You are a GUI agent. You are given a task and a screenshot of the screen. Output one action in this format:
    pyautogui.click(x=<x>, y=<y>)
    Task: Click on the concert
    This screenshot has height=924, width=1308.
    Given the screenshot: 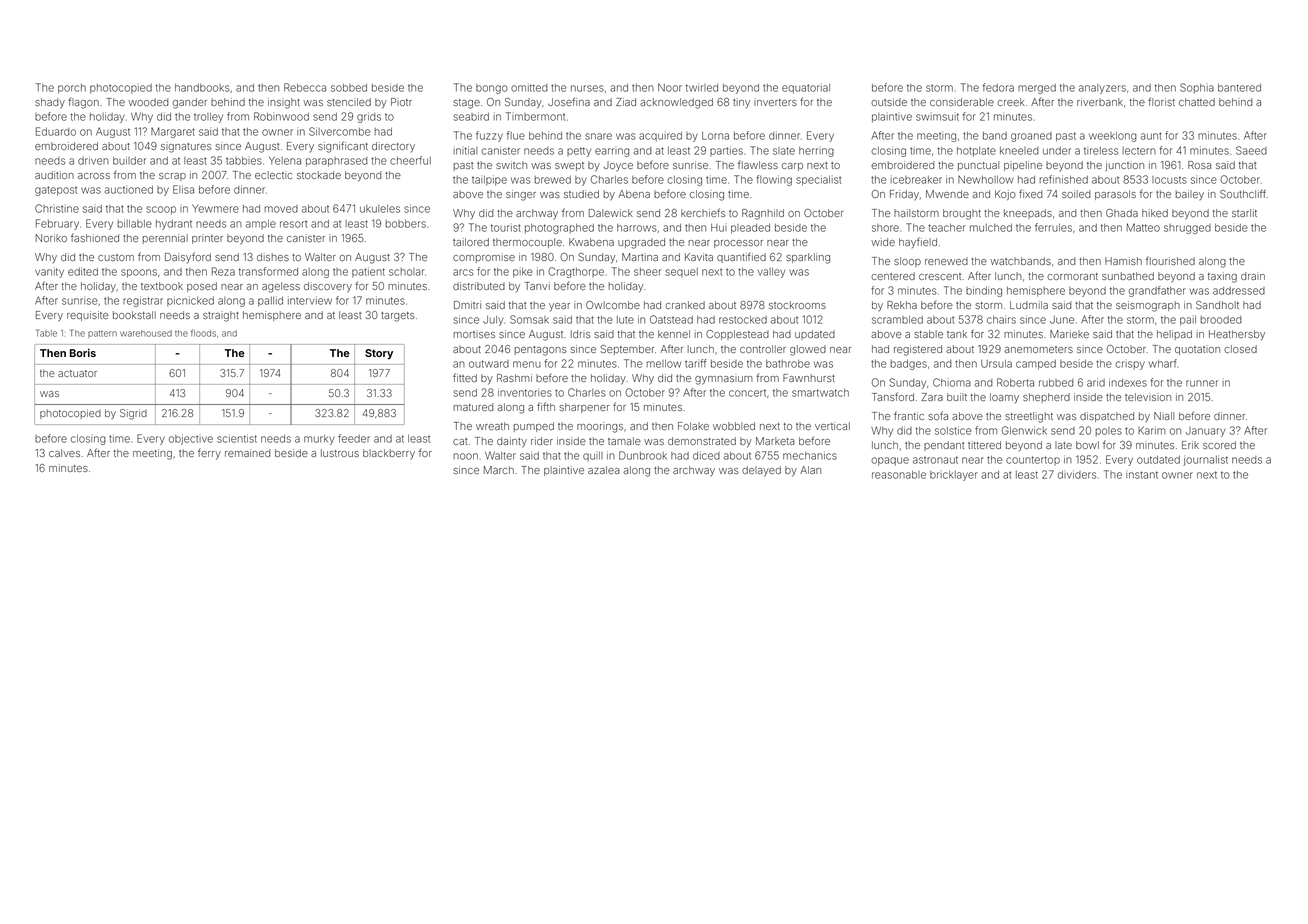 What is the action you would take?
    pyautogui.click(x=747, y=393)
